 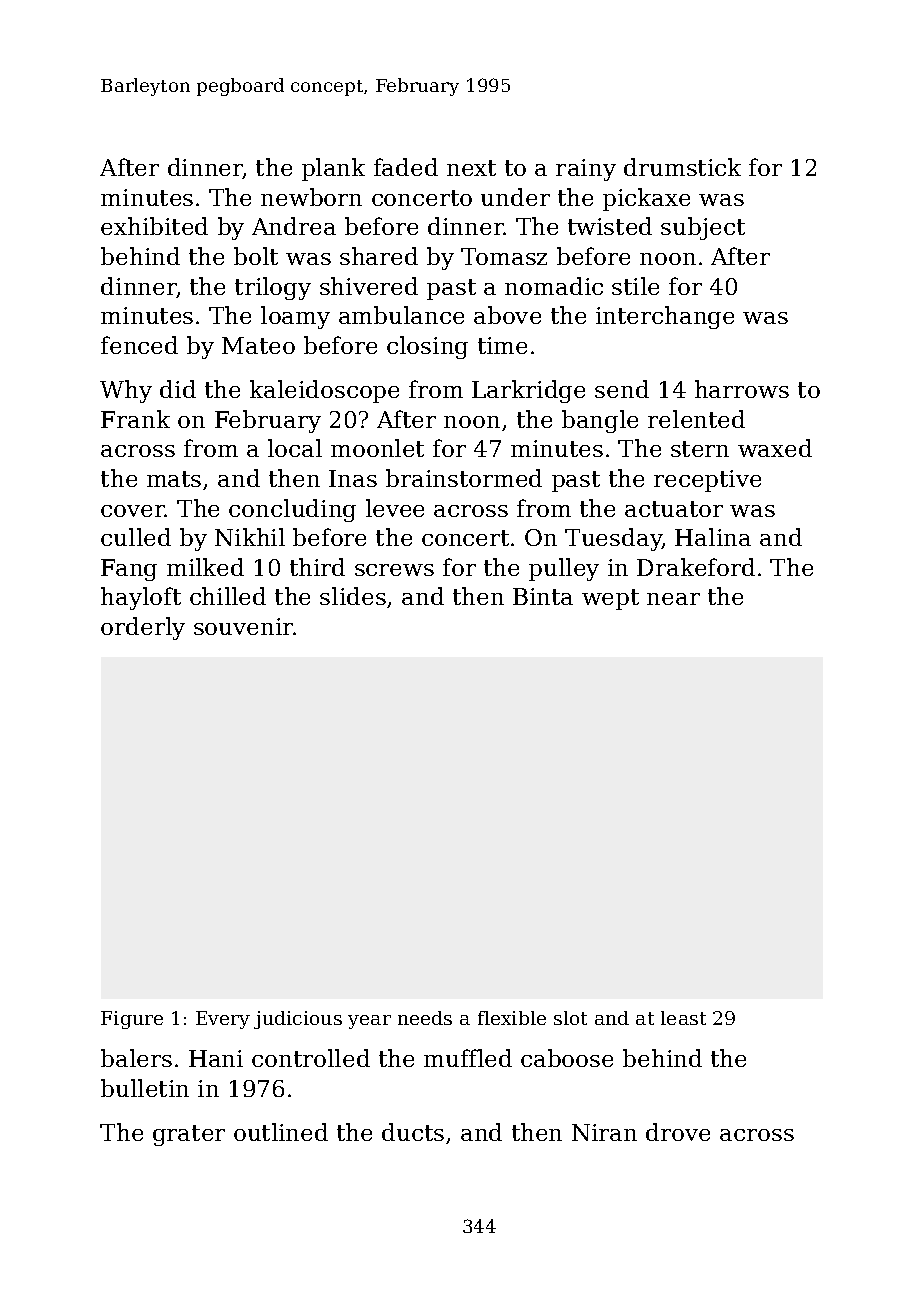 I want to click on near, so click(x=673, y=599).
